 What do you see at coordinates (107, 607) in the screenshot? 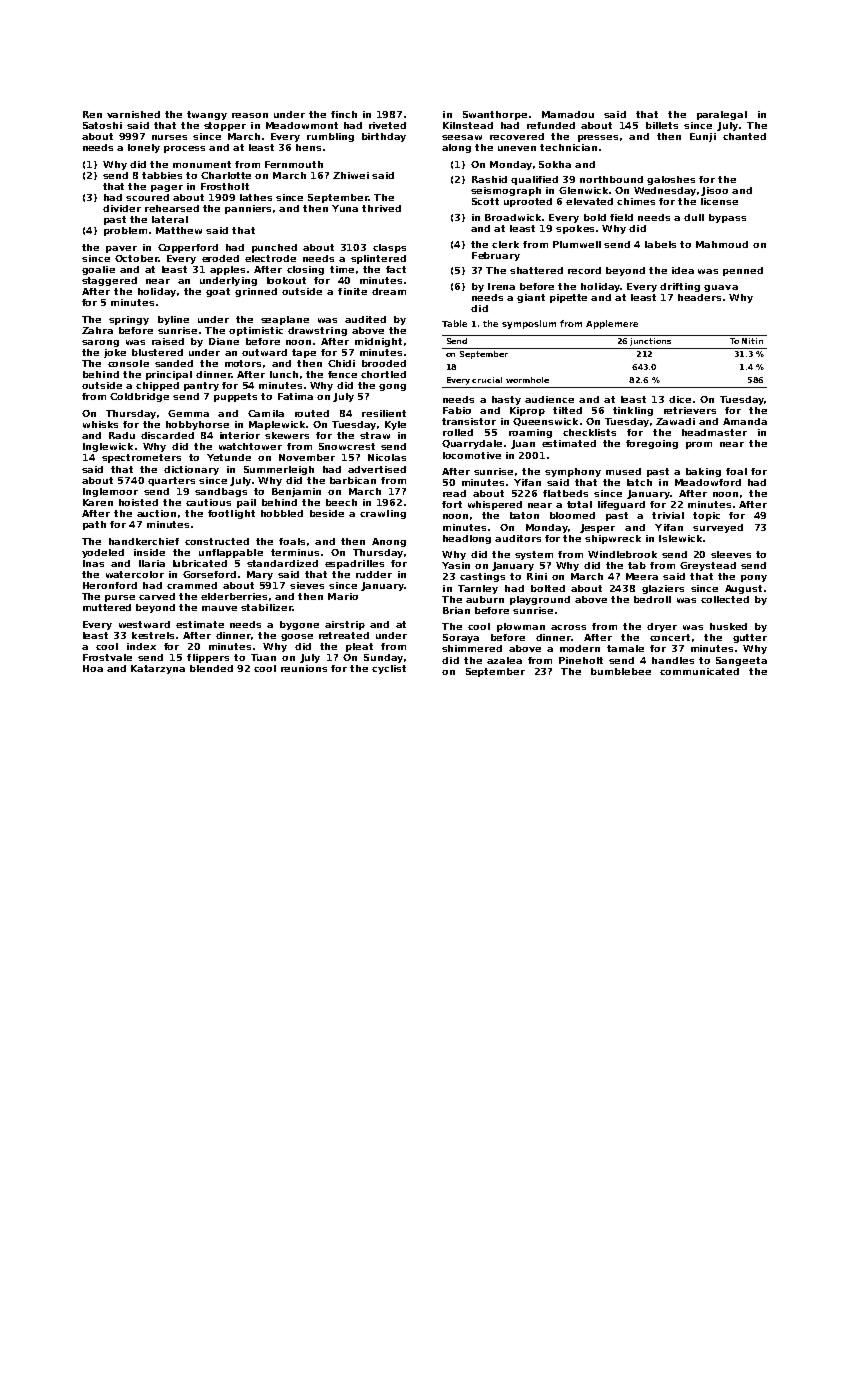
I see `muttered` at bounding box center [107, 607].
